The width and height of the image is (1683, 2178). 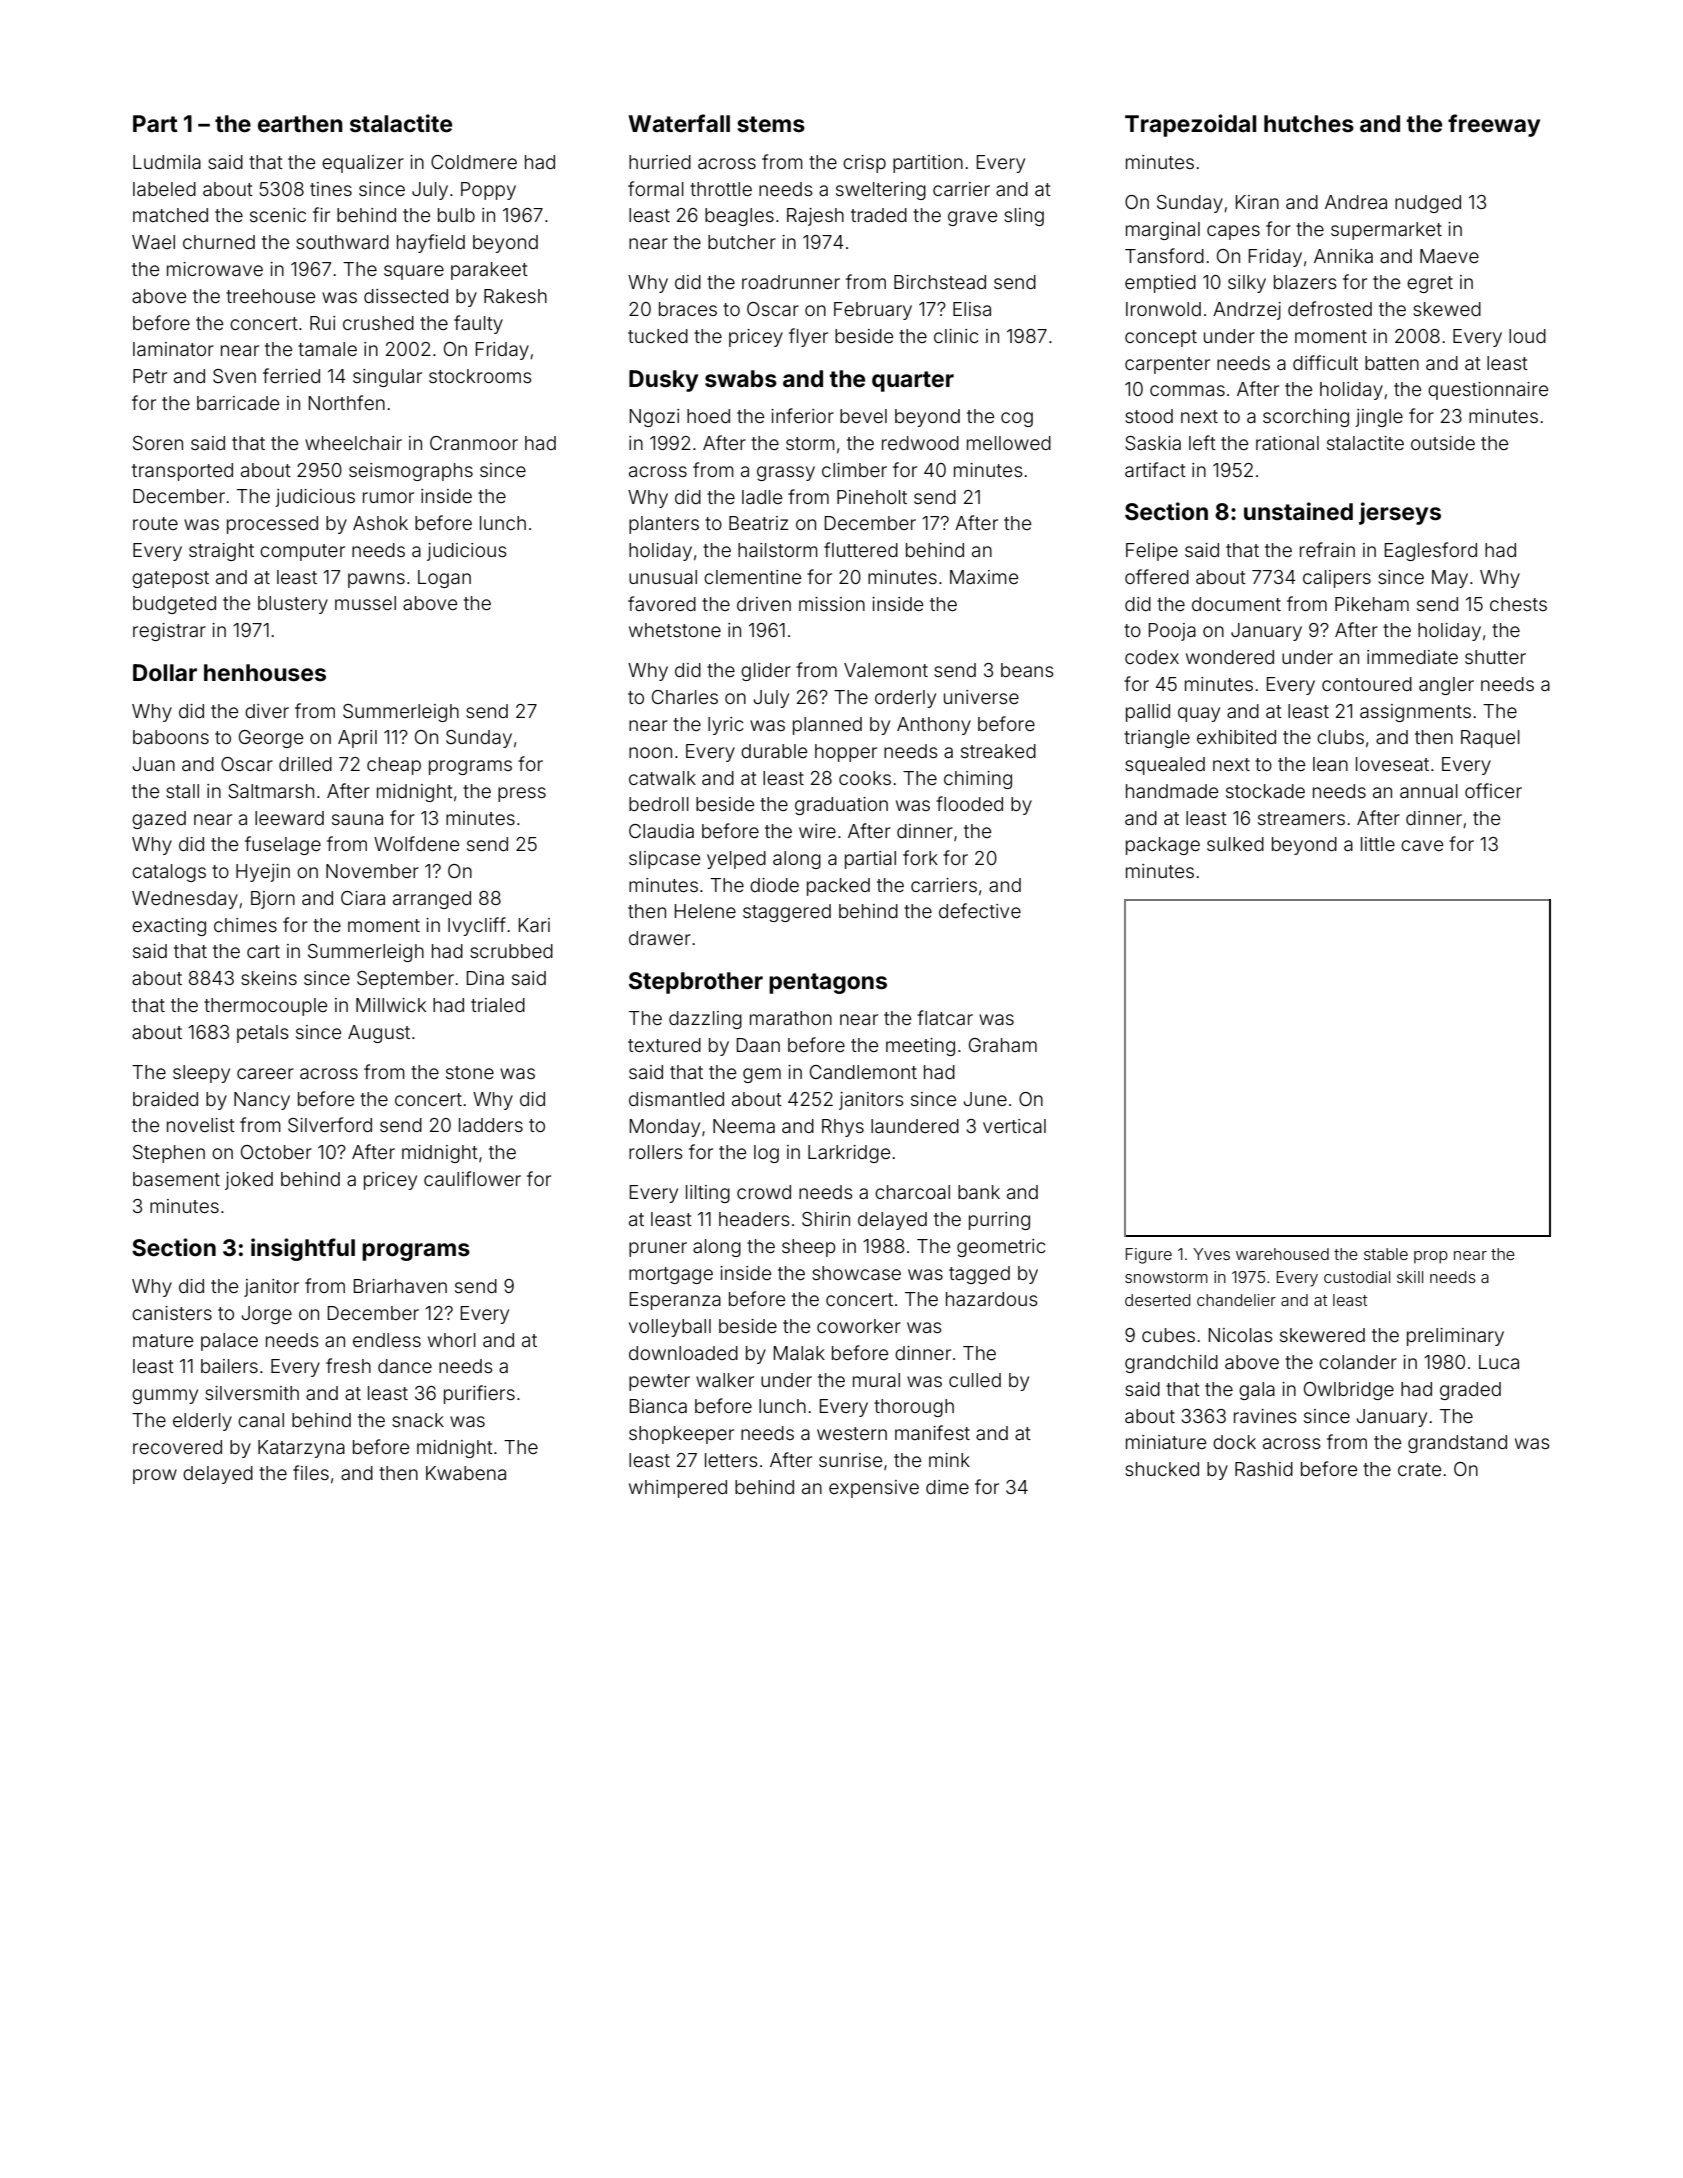 I want to click on sleepy, so click(x=201, y=1074).
